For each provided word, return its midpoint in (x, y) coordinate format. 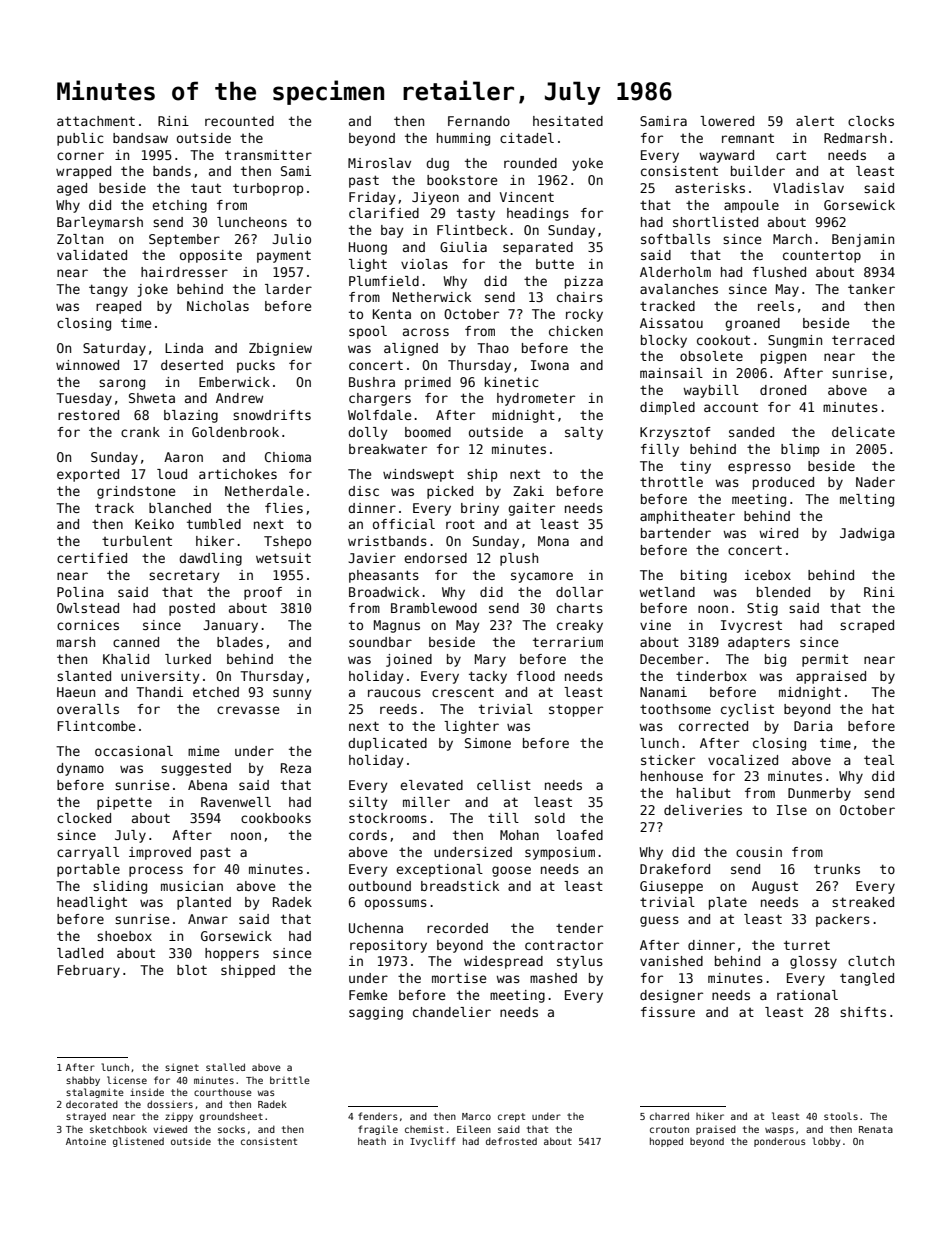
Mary (490, 660)
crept (511, 1117)
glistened (138, 1142)
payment (284, 256)
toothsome (675, 709)
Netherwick (432, 297)
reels (776, 306)
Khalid (126, 659)
